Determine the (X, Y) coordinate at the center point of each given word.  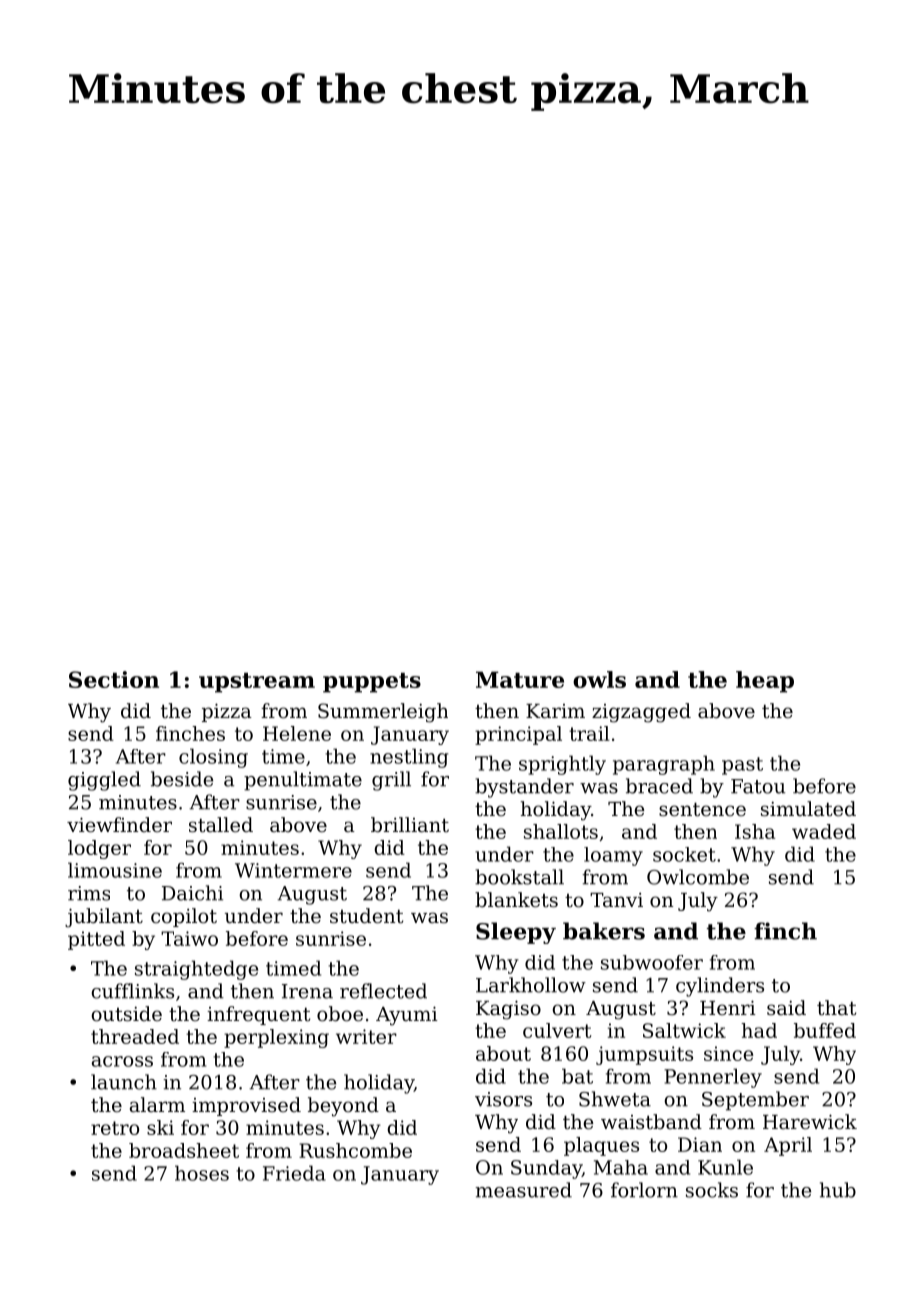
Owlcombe (698, 877)
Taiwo (189, 938)
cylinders (720, 987)
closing (213, 758)
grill (391, 781)
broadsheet (184, 1150)
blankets (516, 900)
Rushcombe (355, 1150)
